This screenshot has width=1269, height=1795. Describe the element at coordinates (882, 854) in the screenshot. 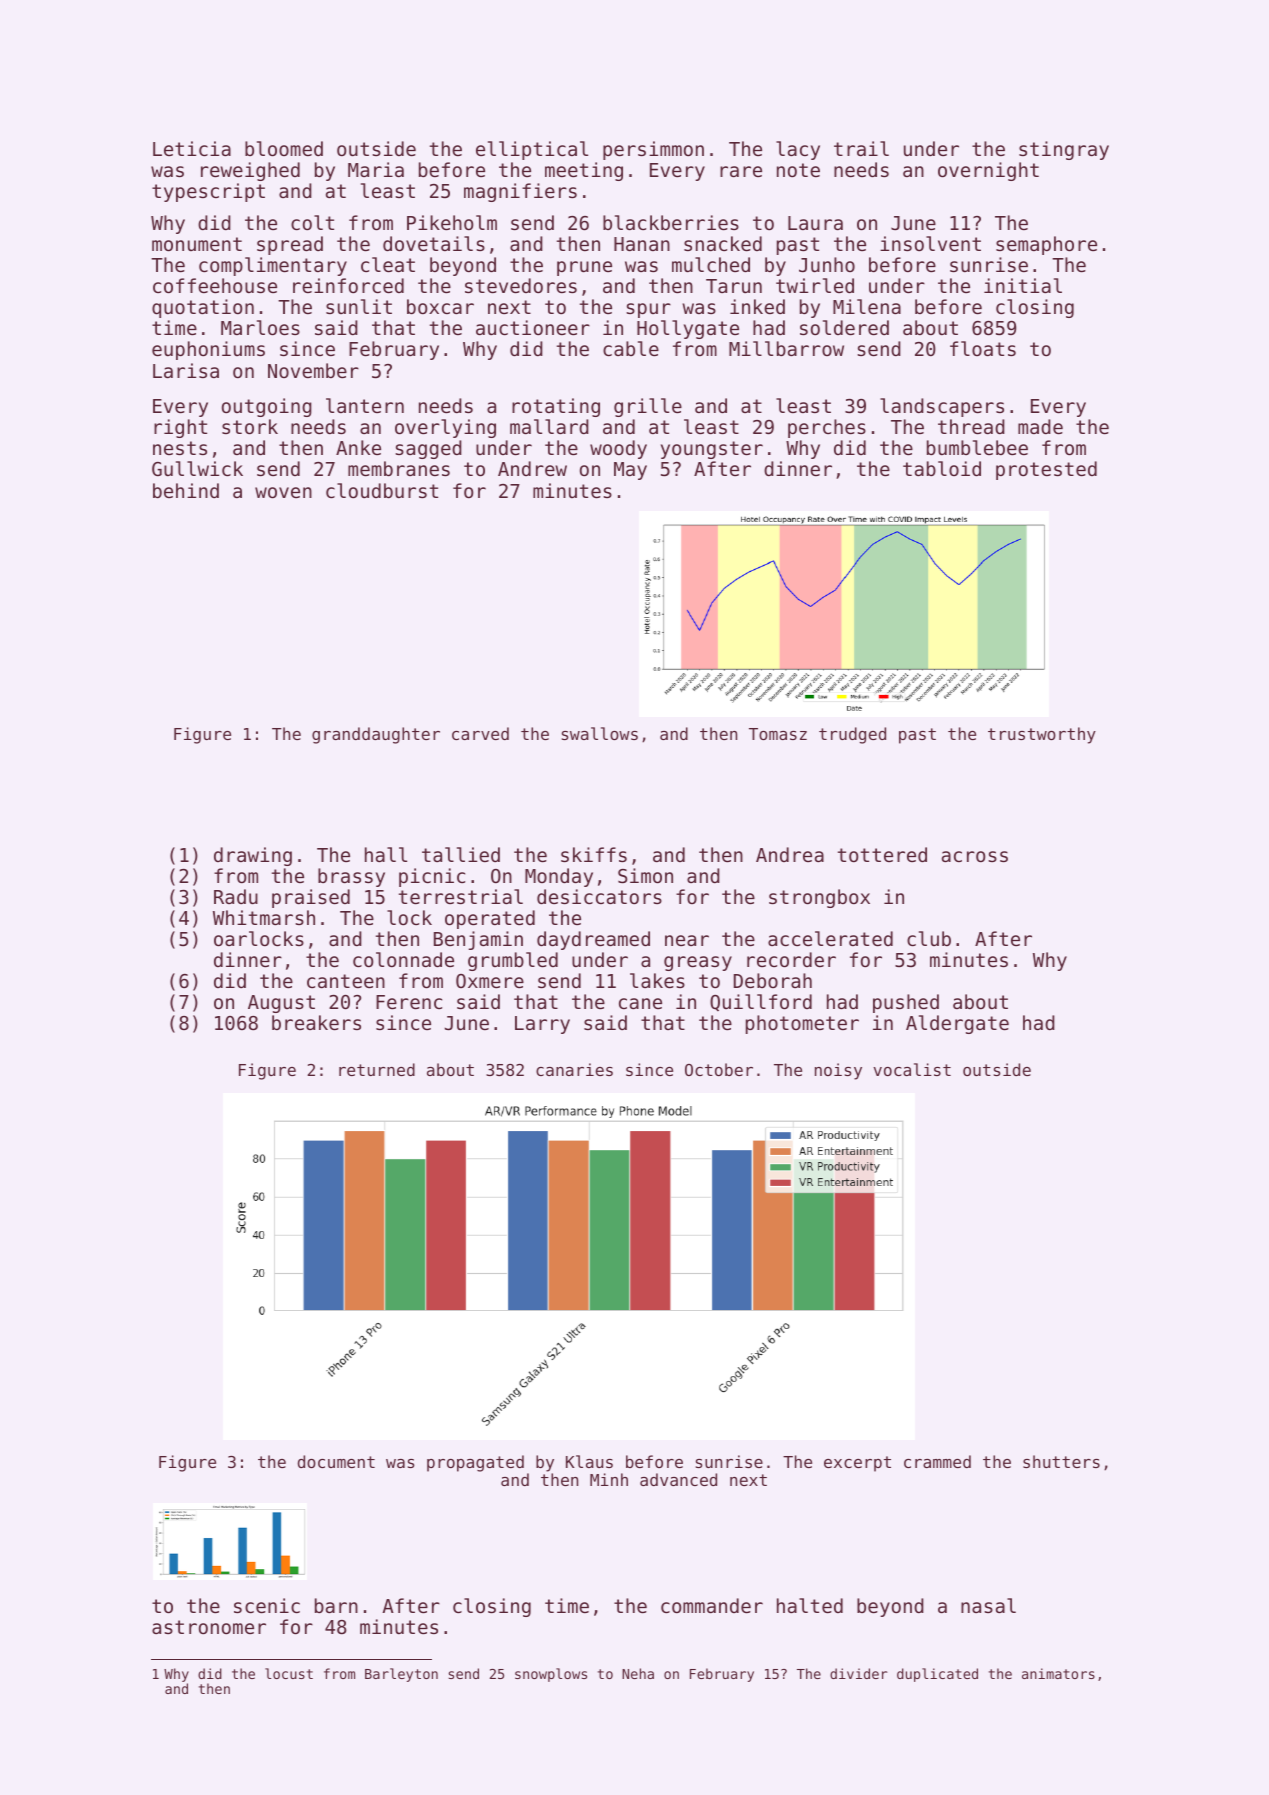

I see `tottered` at that location.
